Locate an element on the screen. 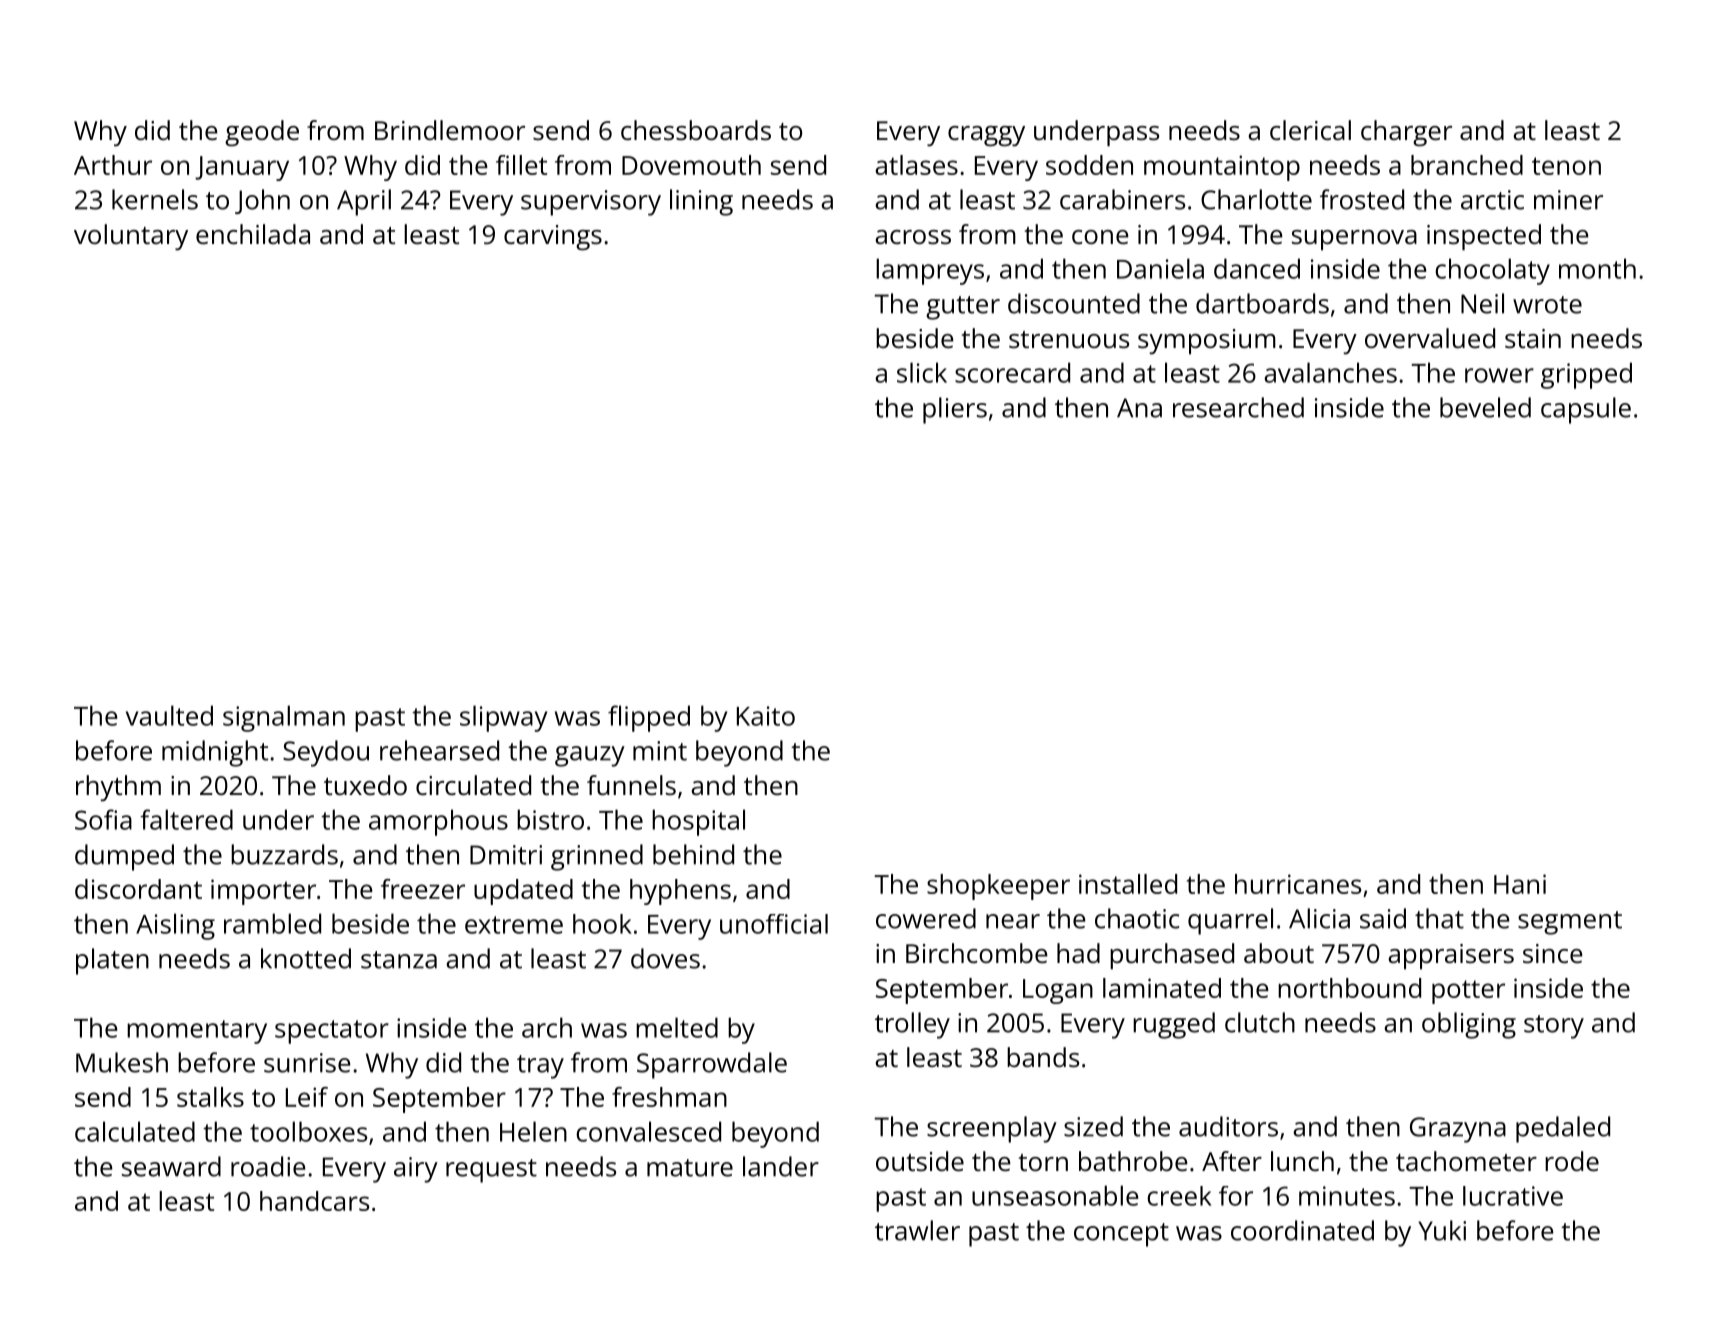  chessboards is located at coordinates (696, 130).
